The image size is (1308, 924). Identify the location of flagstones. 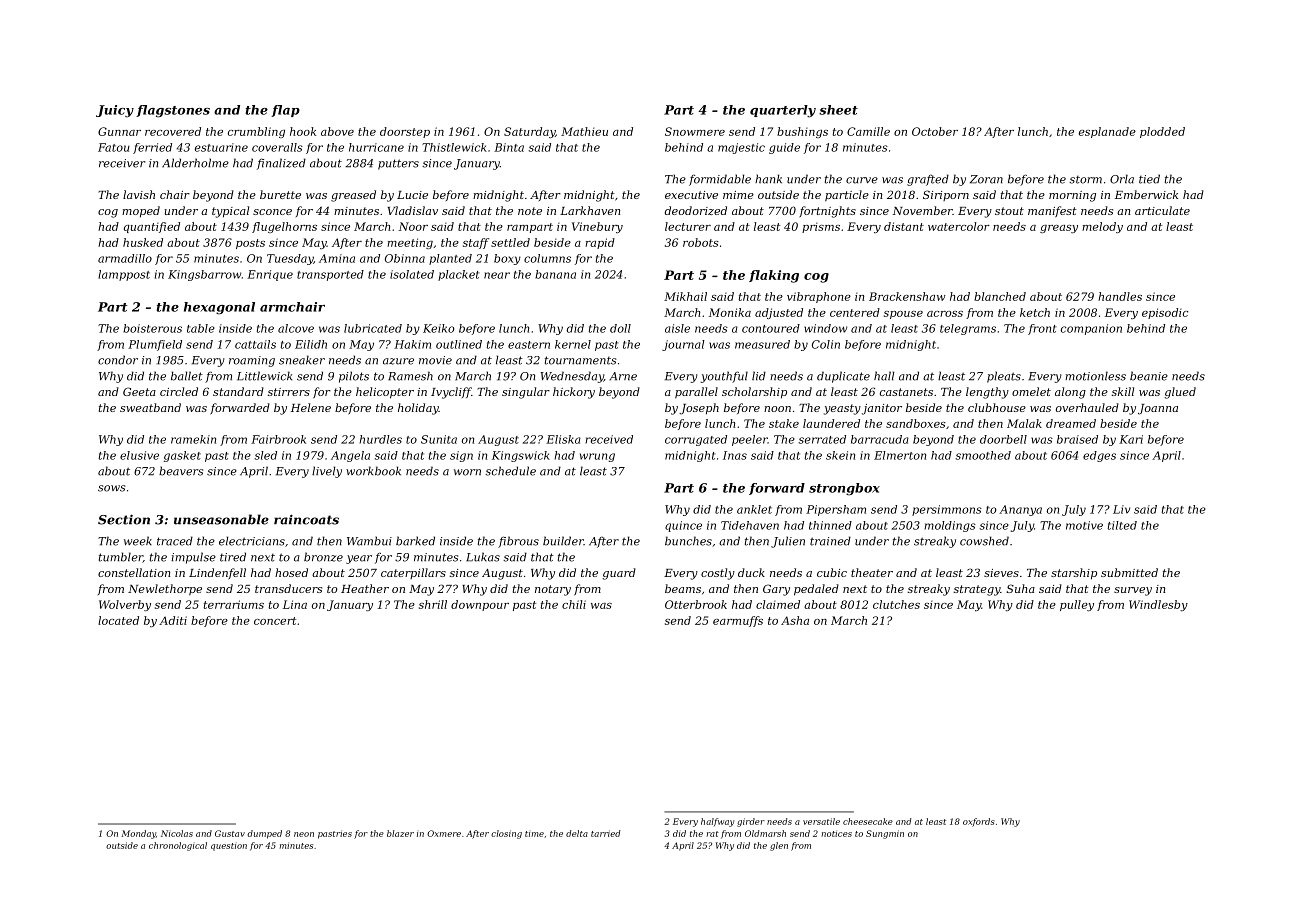
(173, 111).
